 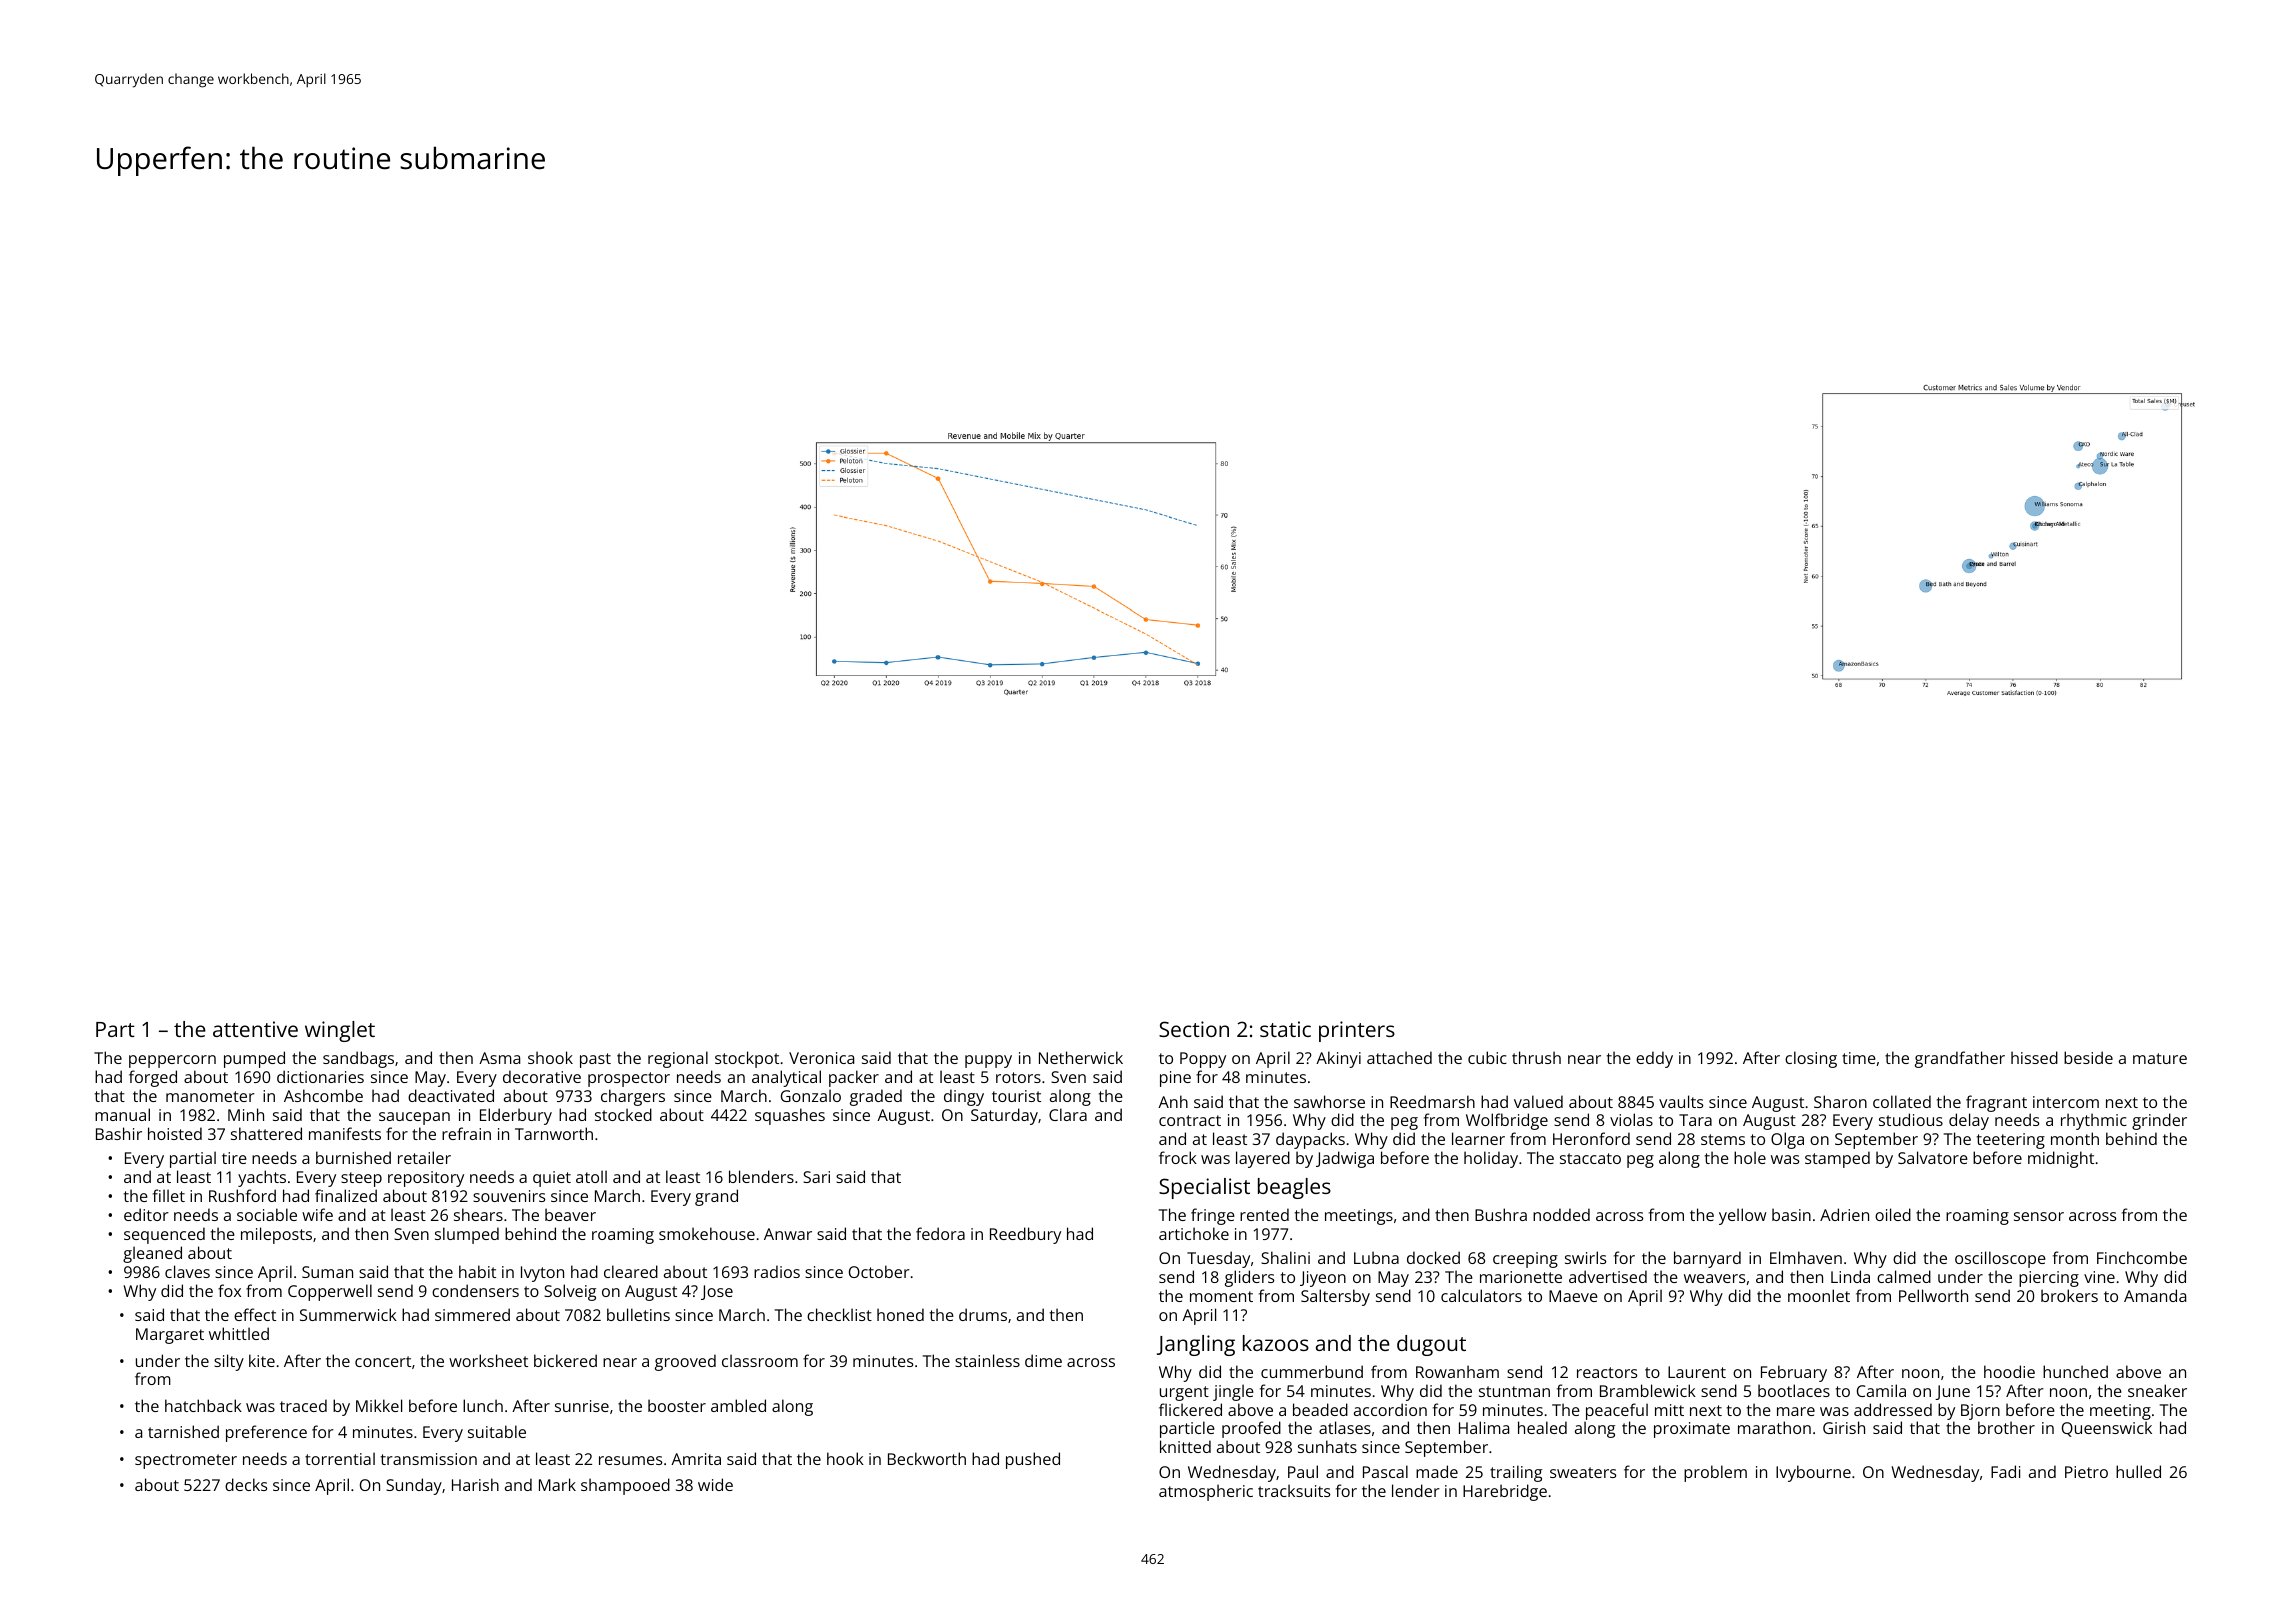 I want to click on tracksuits, so click(x=1294, y=1490).
